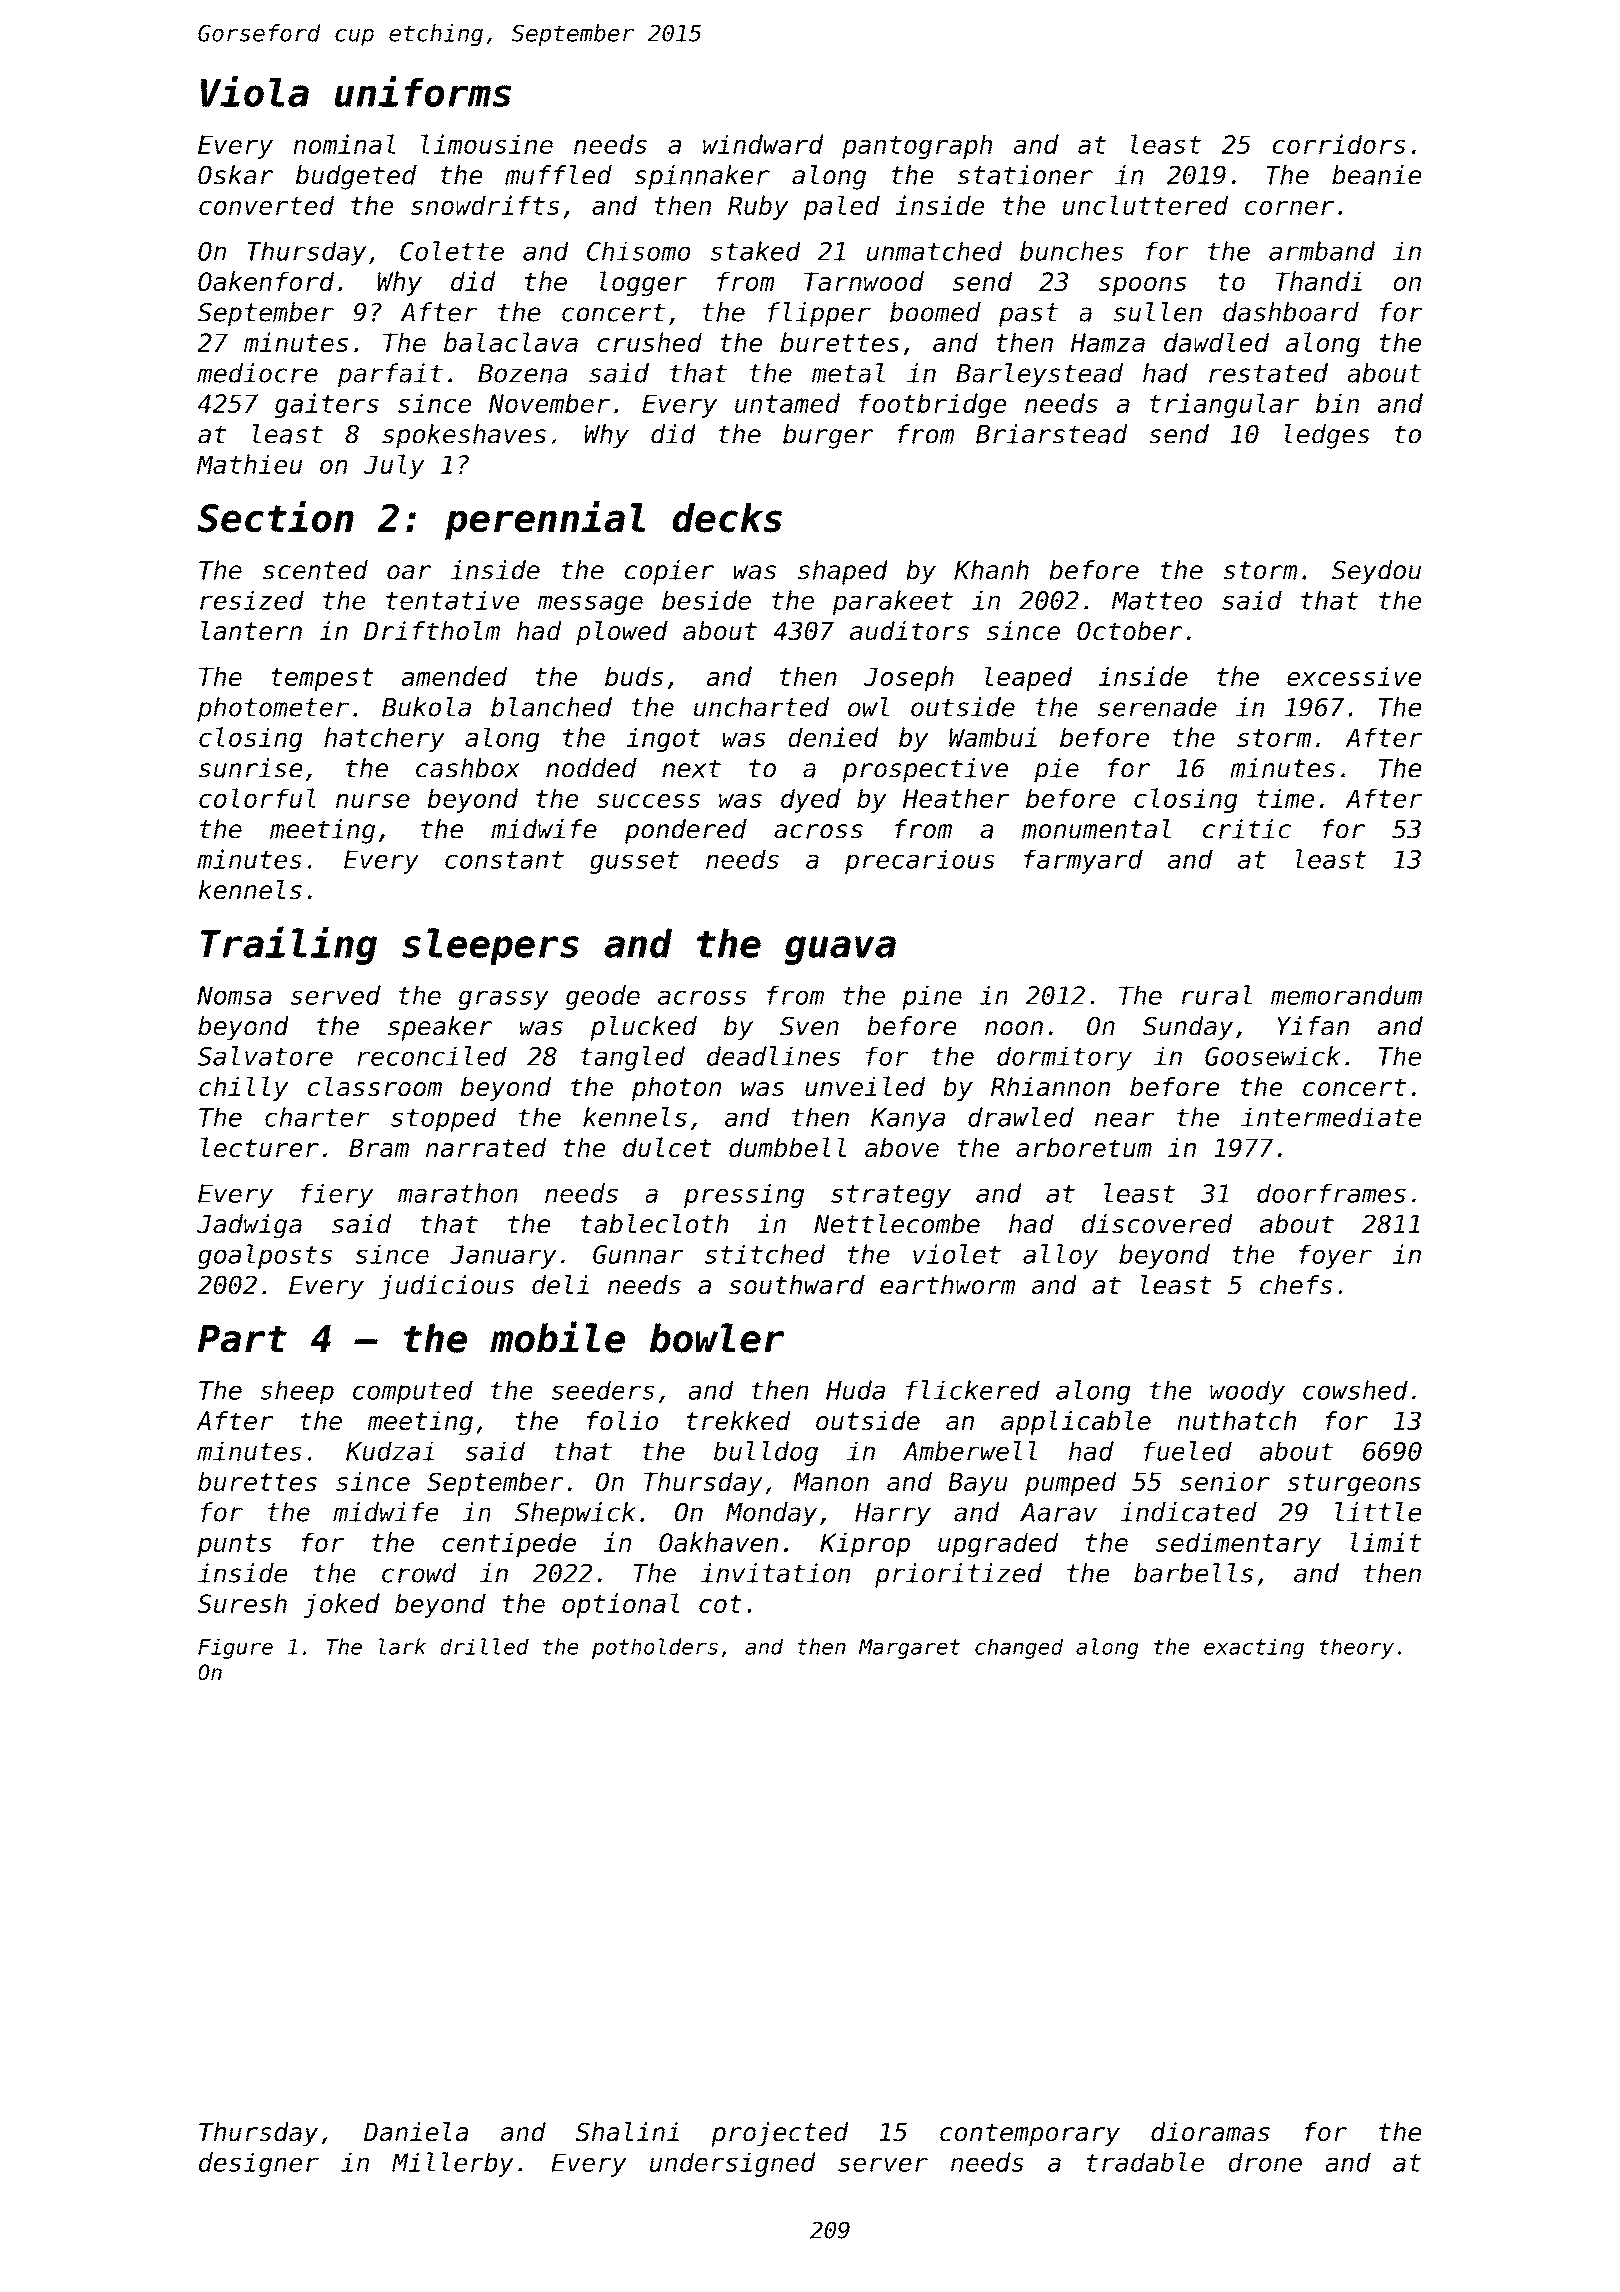  What do you see at coordinates (1030, 2135) in the image?
I see `contemporary` at bounding box center [1030, 2135].
